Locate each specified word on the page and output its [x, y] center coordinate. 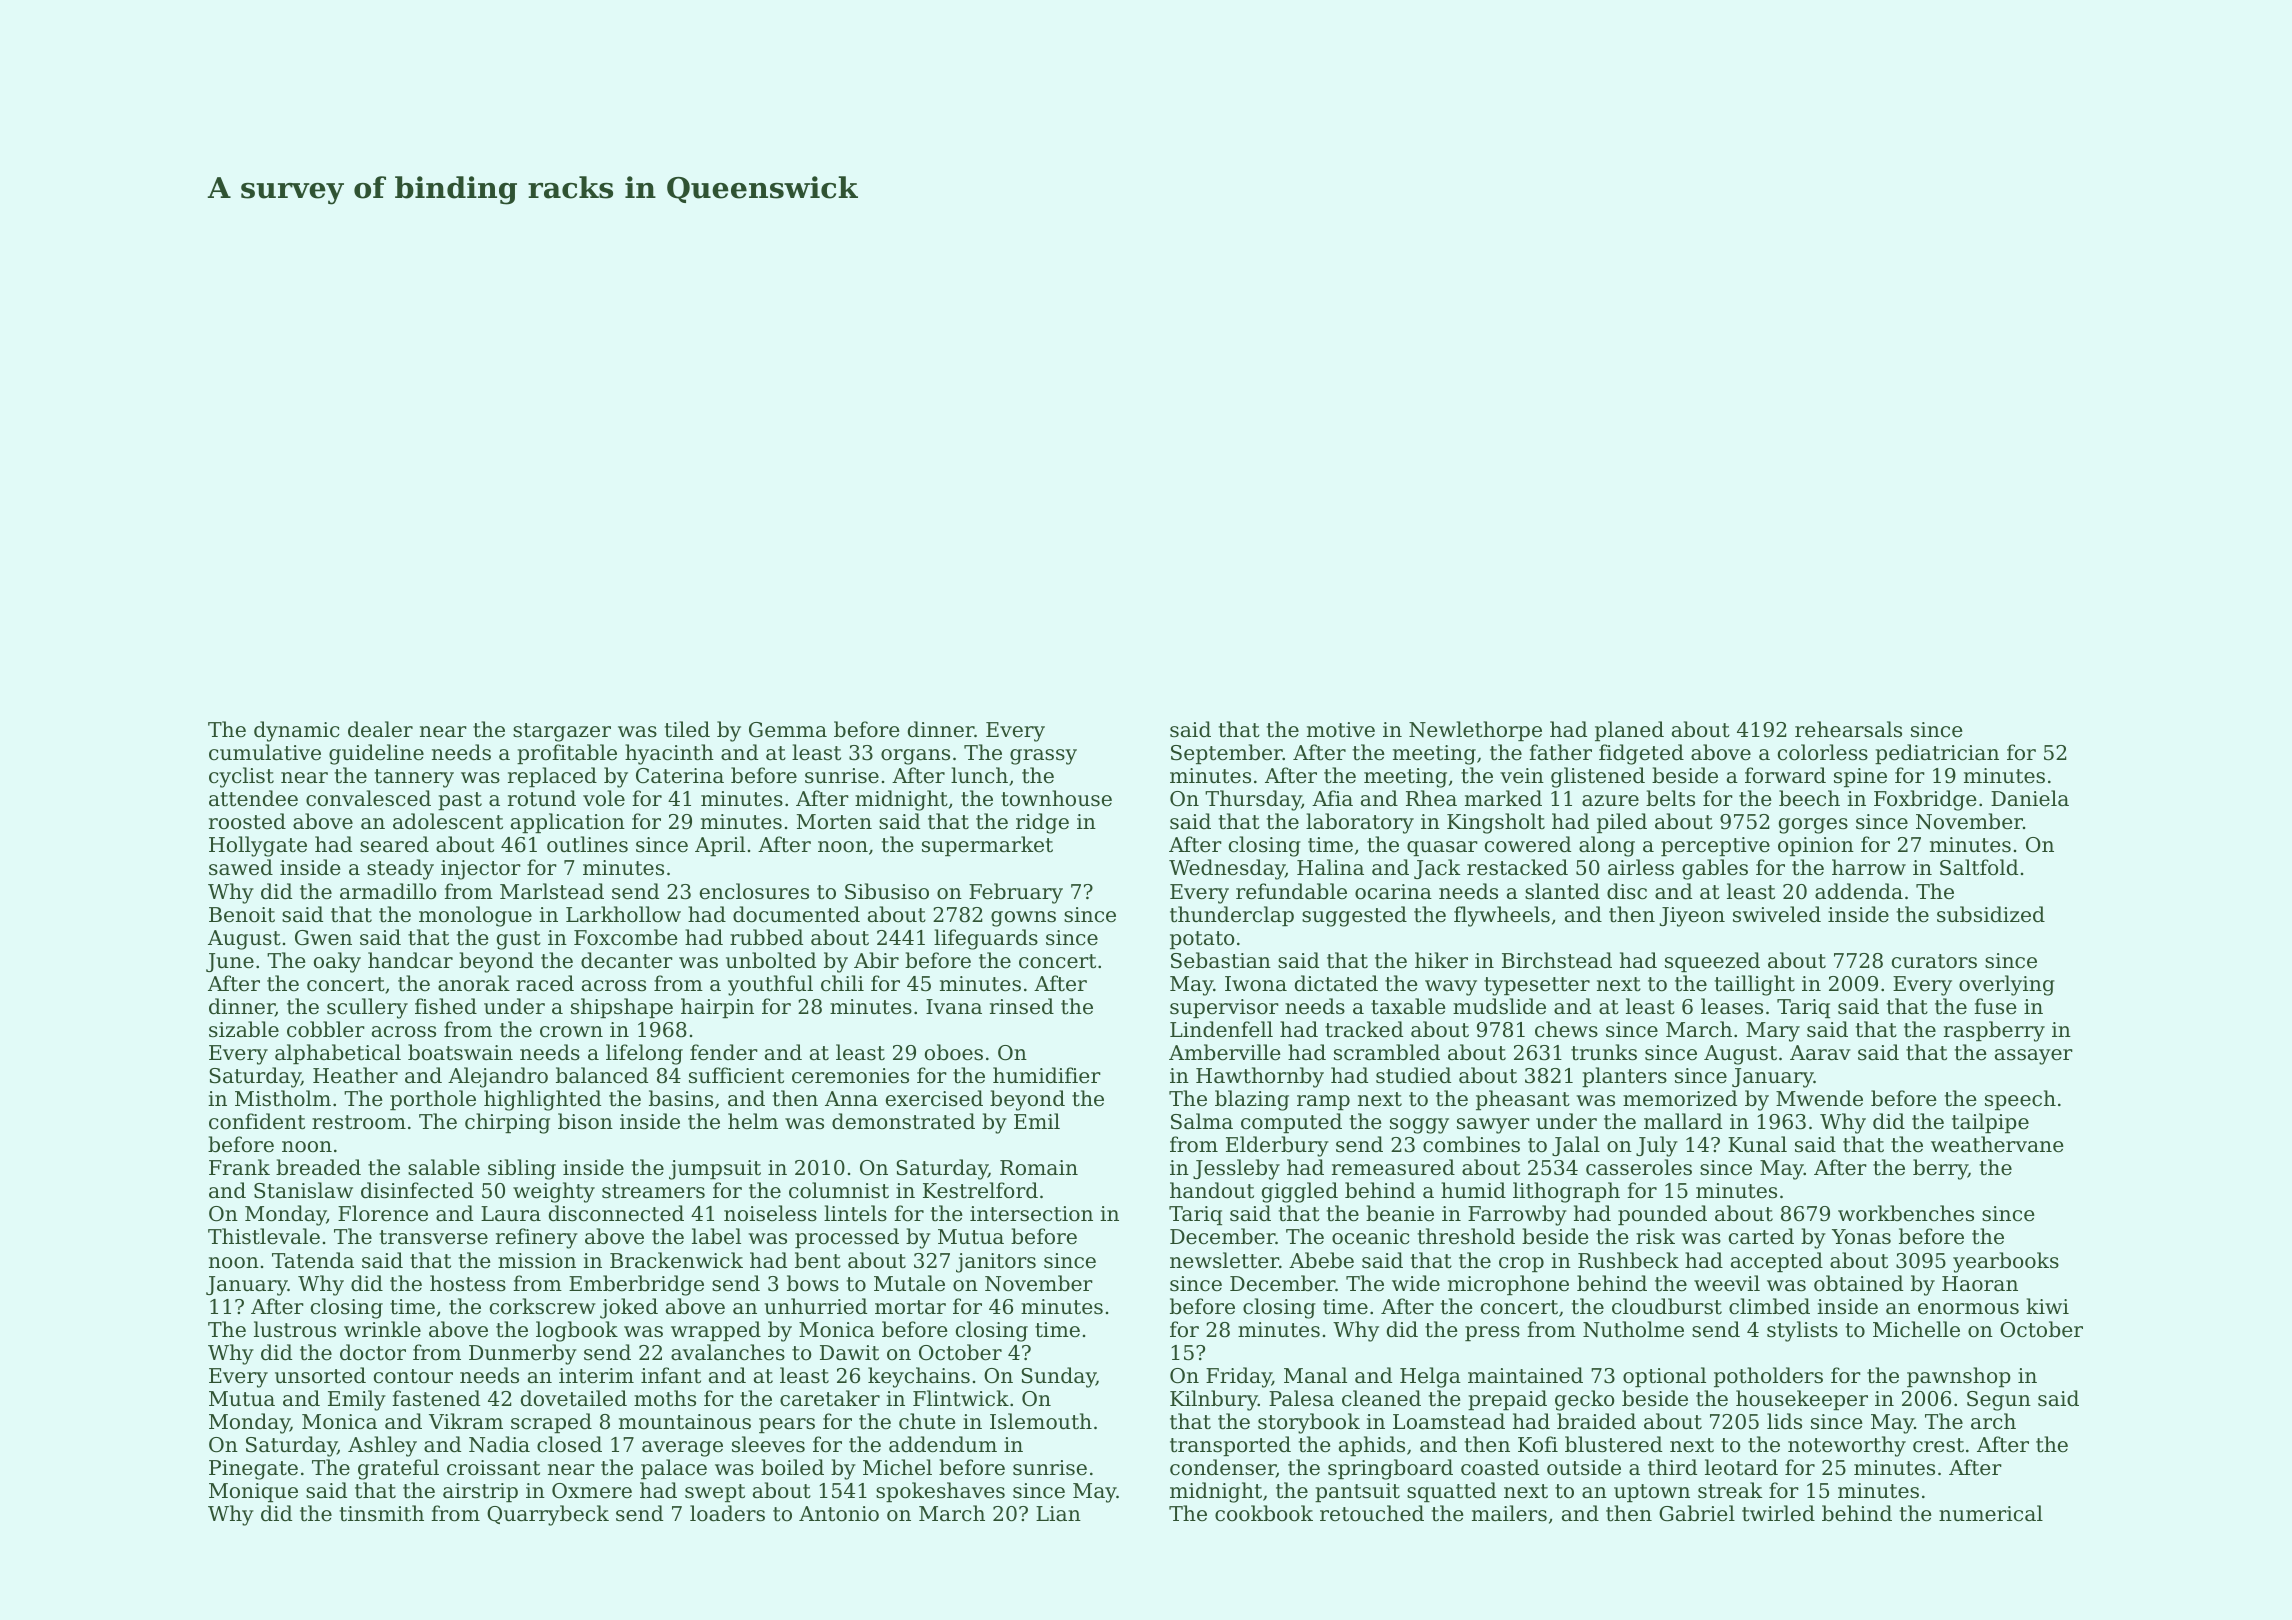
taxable [1408, 1006]
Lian [1058, 1514]
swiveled [1777, 914]
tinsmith [382, 1513]
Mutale [909, 1283]
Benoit [242, 915]
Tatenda [313, 1260]
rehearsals [1848, 729]
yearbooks [2006, 1262]
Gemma [788, 730]
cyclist [241, 777]
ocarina [1393, 892]
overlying [2007, 985]
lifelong [644, 1054]
